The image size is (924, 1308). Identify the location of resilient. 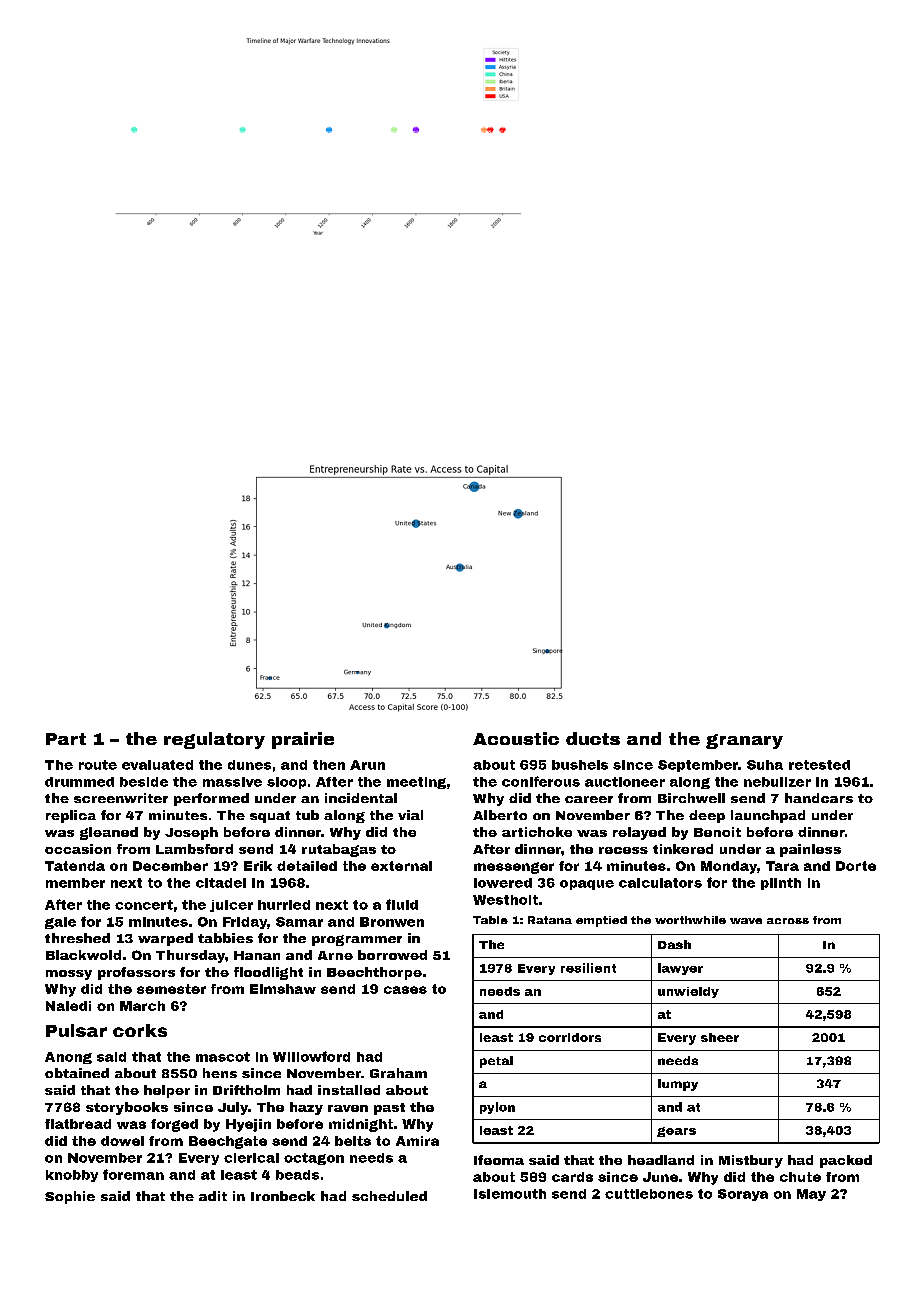
(588, 968).
